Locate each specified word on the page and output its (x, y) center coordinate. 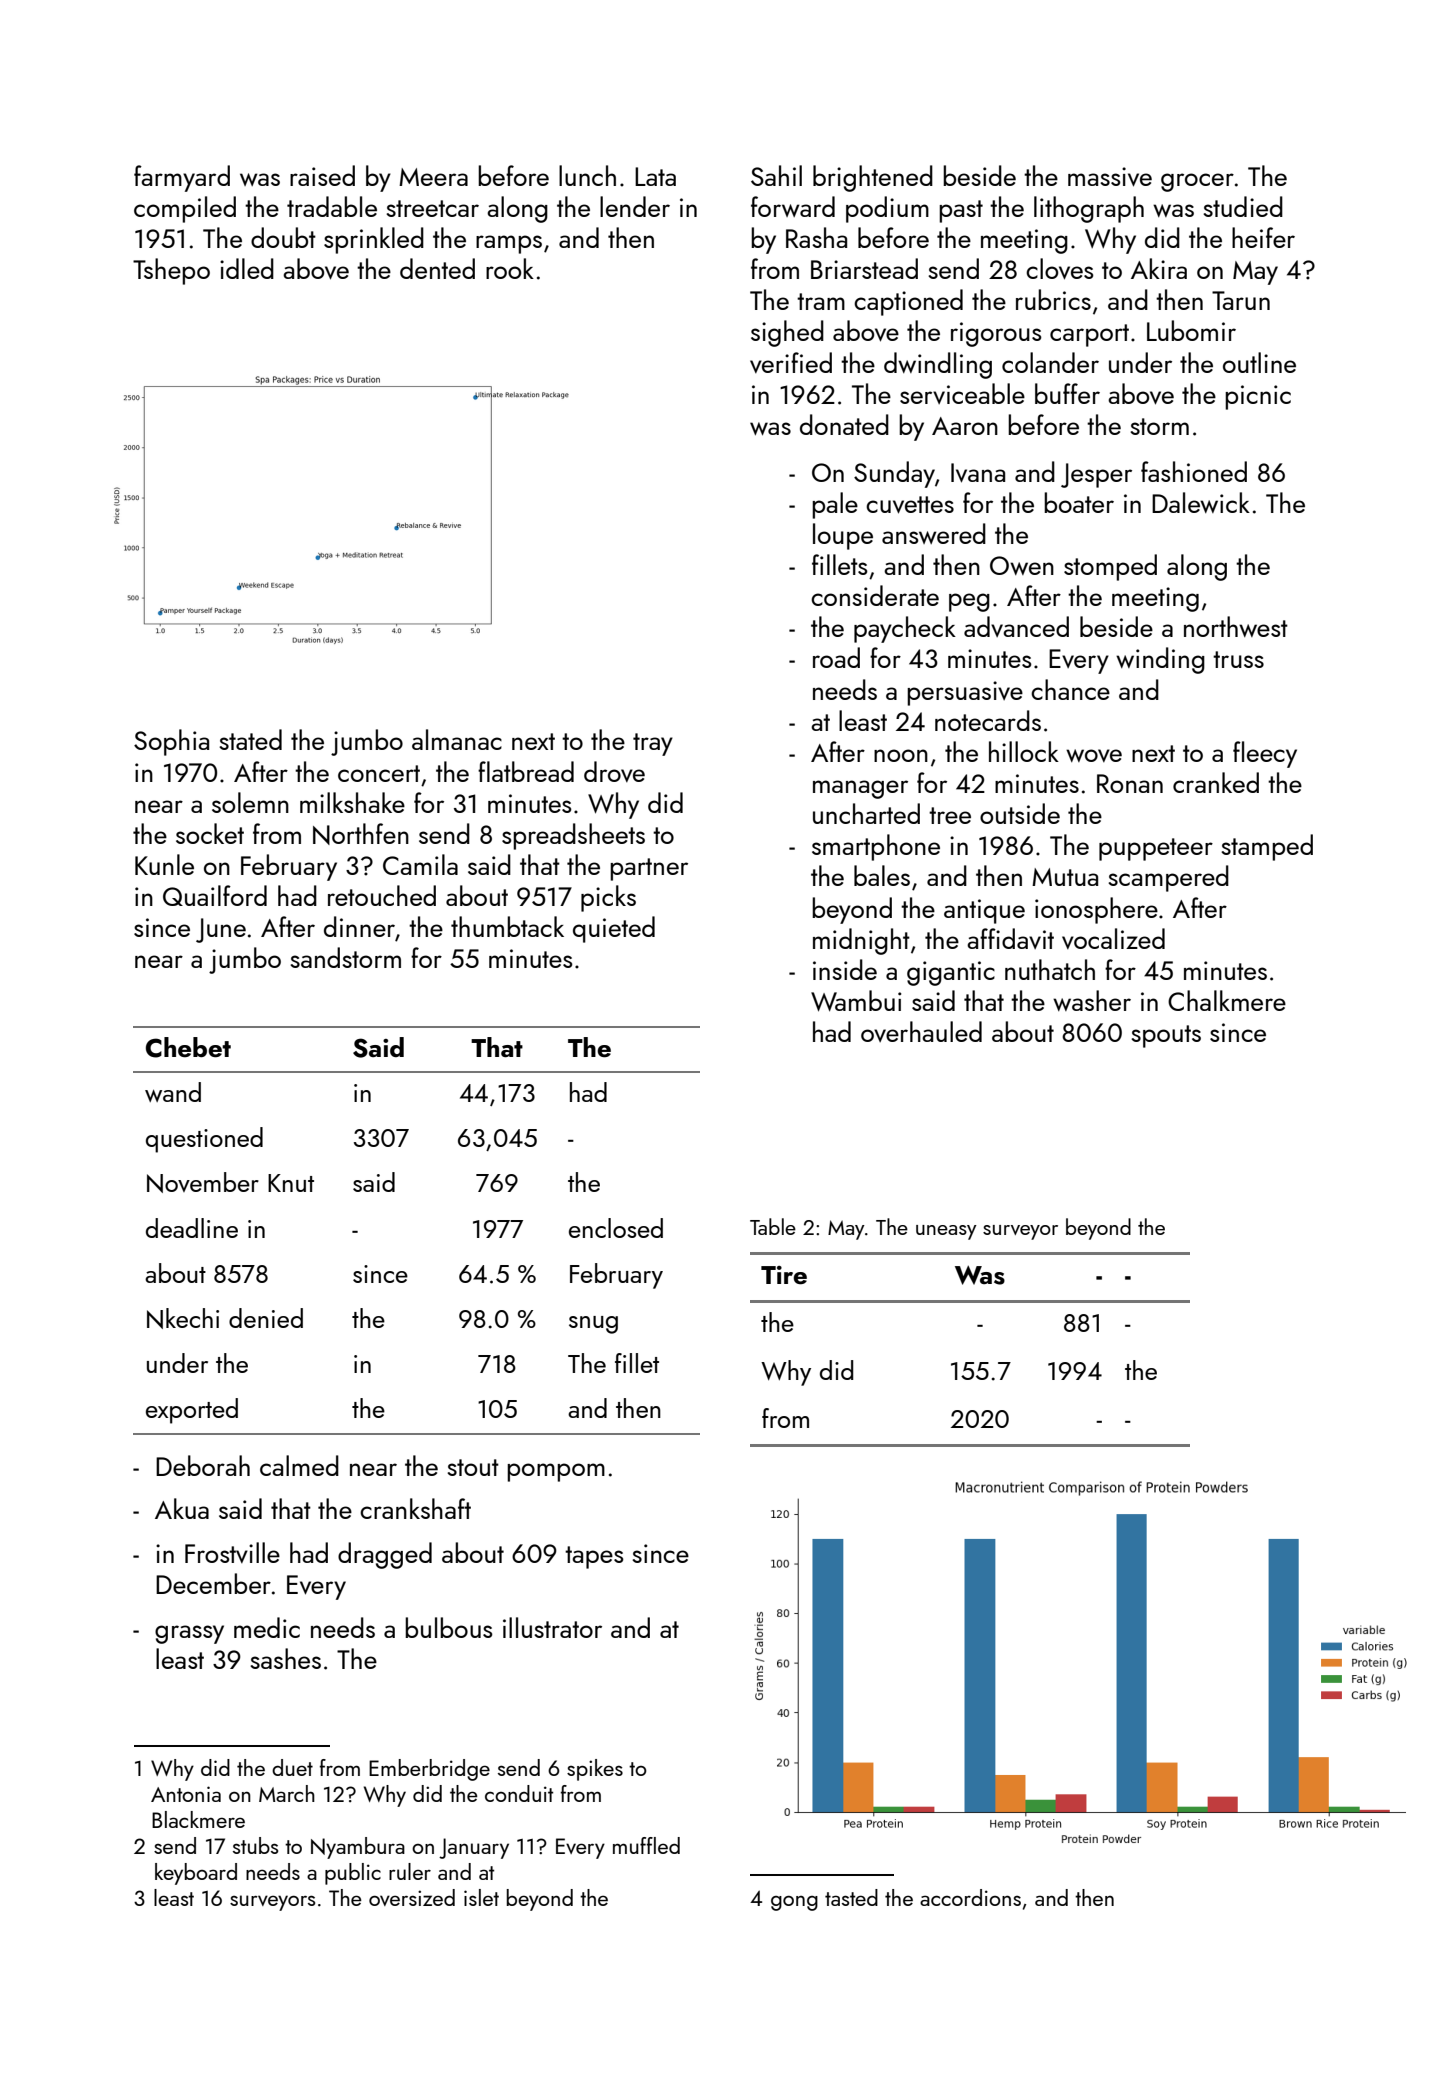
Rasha (816, 237)
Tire (784, 1275)
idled (247, 268)
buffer (1067, 393)
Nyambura (358, 1848)
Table (773, 1226)
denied (266, 1318)
